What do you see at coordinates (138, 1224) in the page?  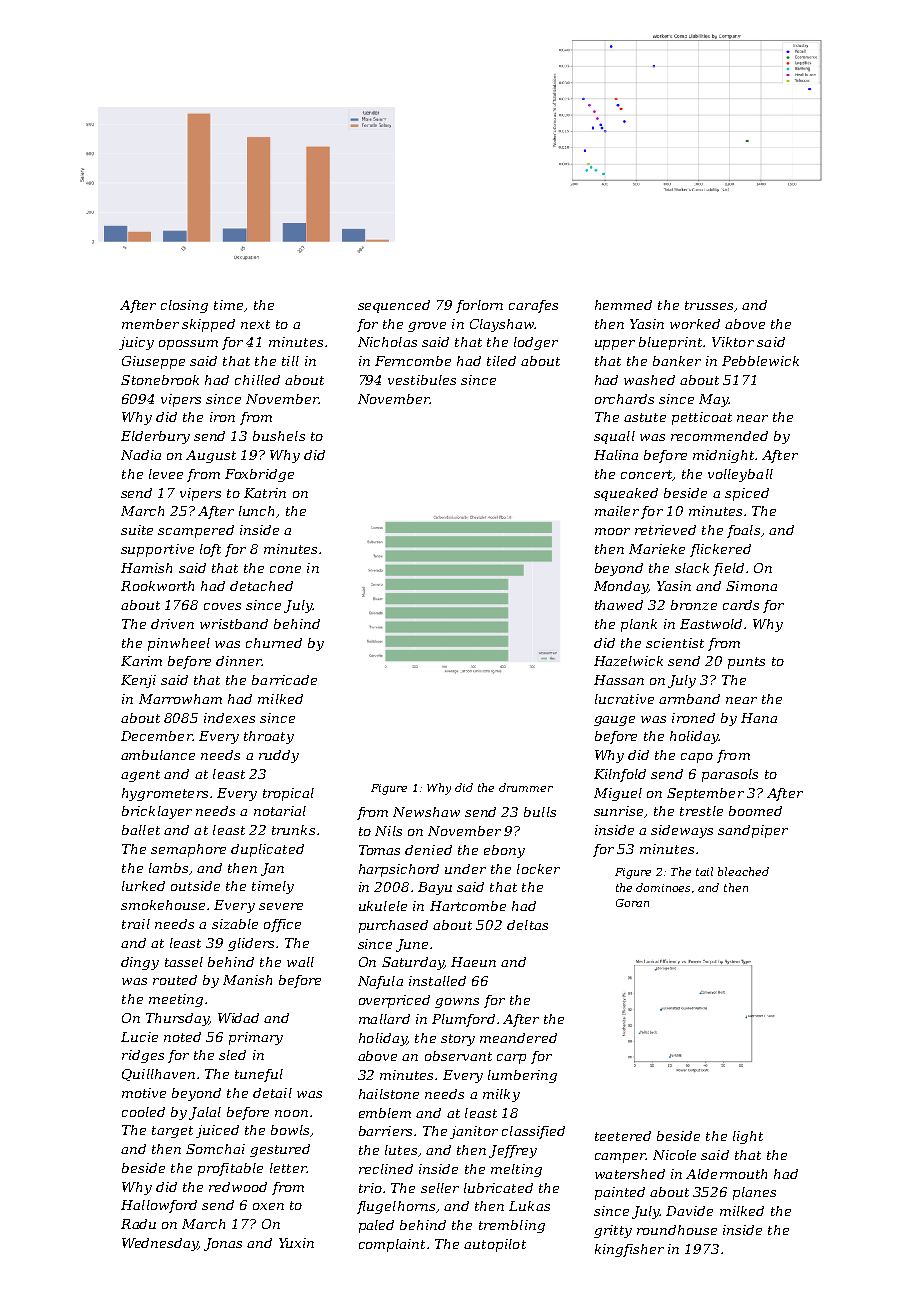 I see `Radu` at bounding box center [138, 1224].
